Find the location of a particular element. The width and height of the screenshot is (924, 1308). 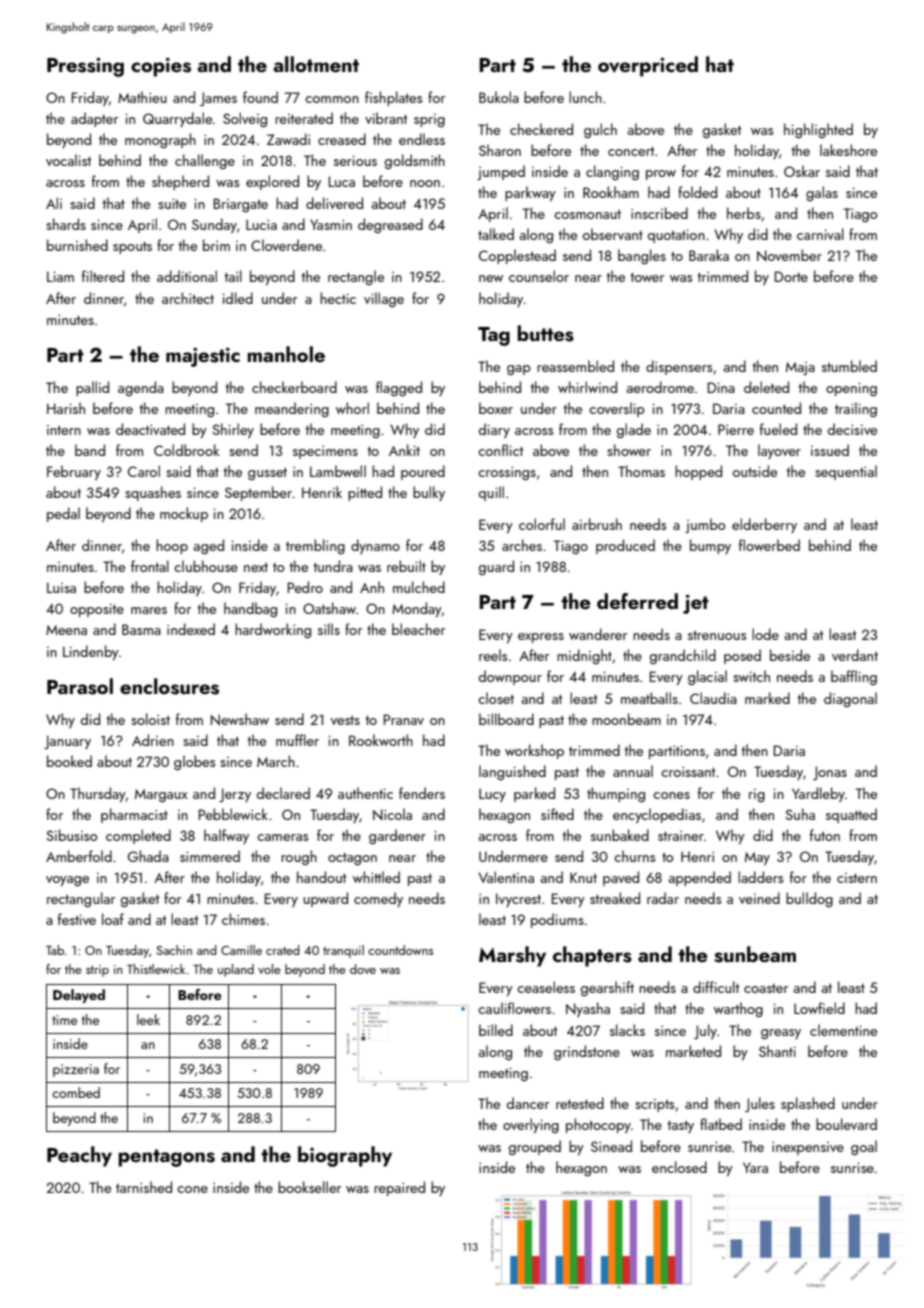

overpriced is located at coordinates (648, 66).
